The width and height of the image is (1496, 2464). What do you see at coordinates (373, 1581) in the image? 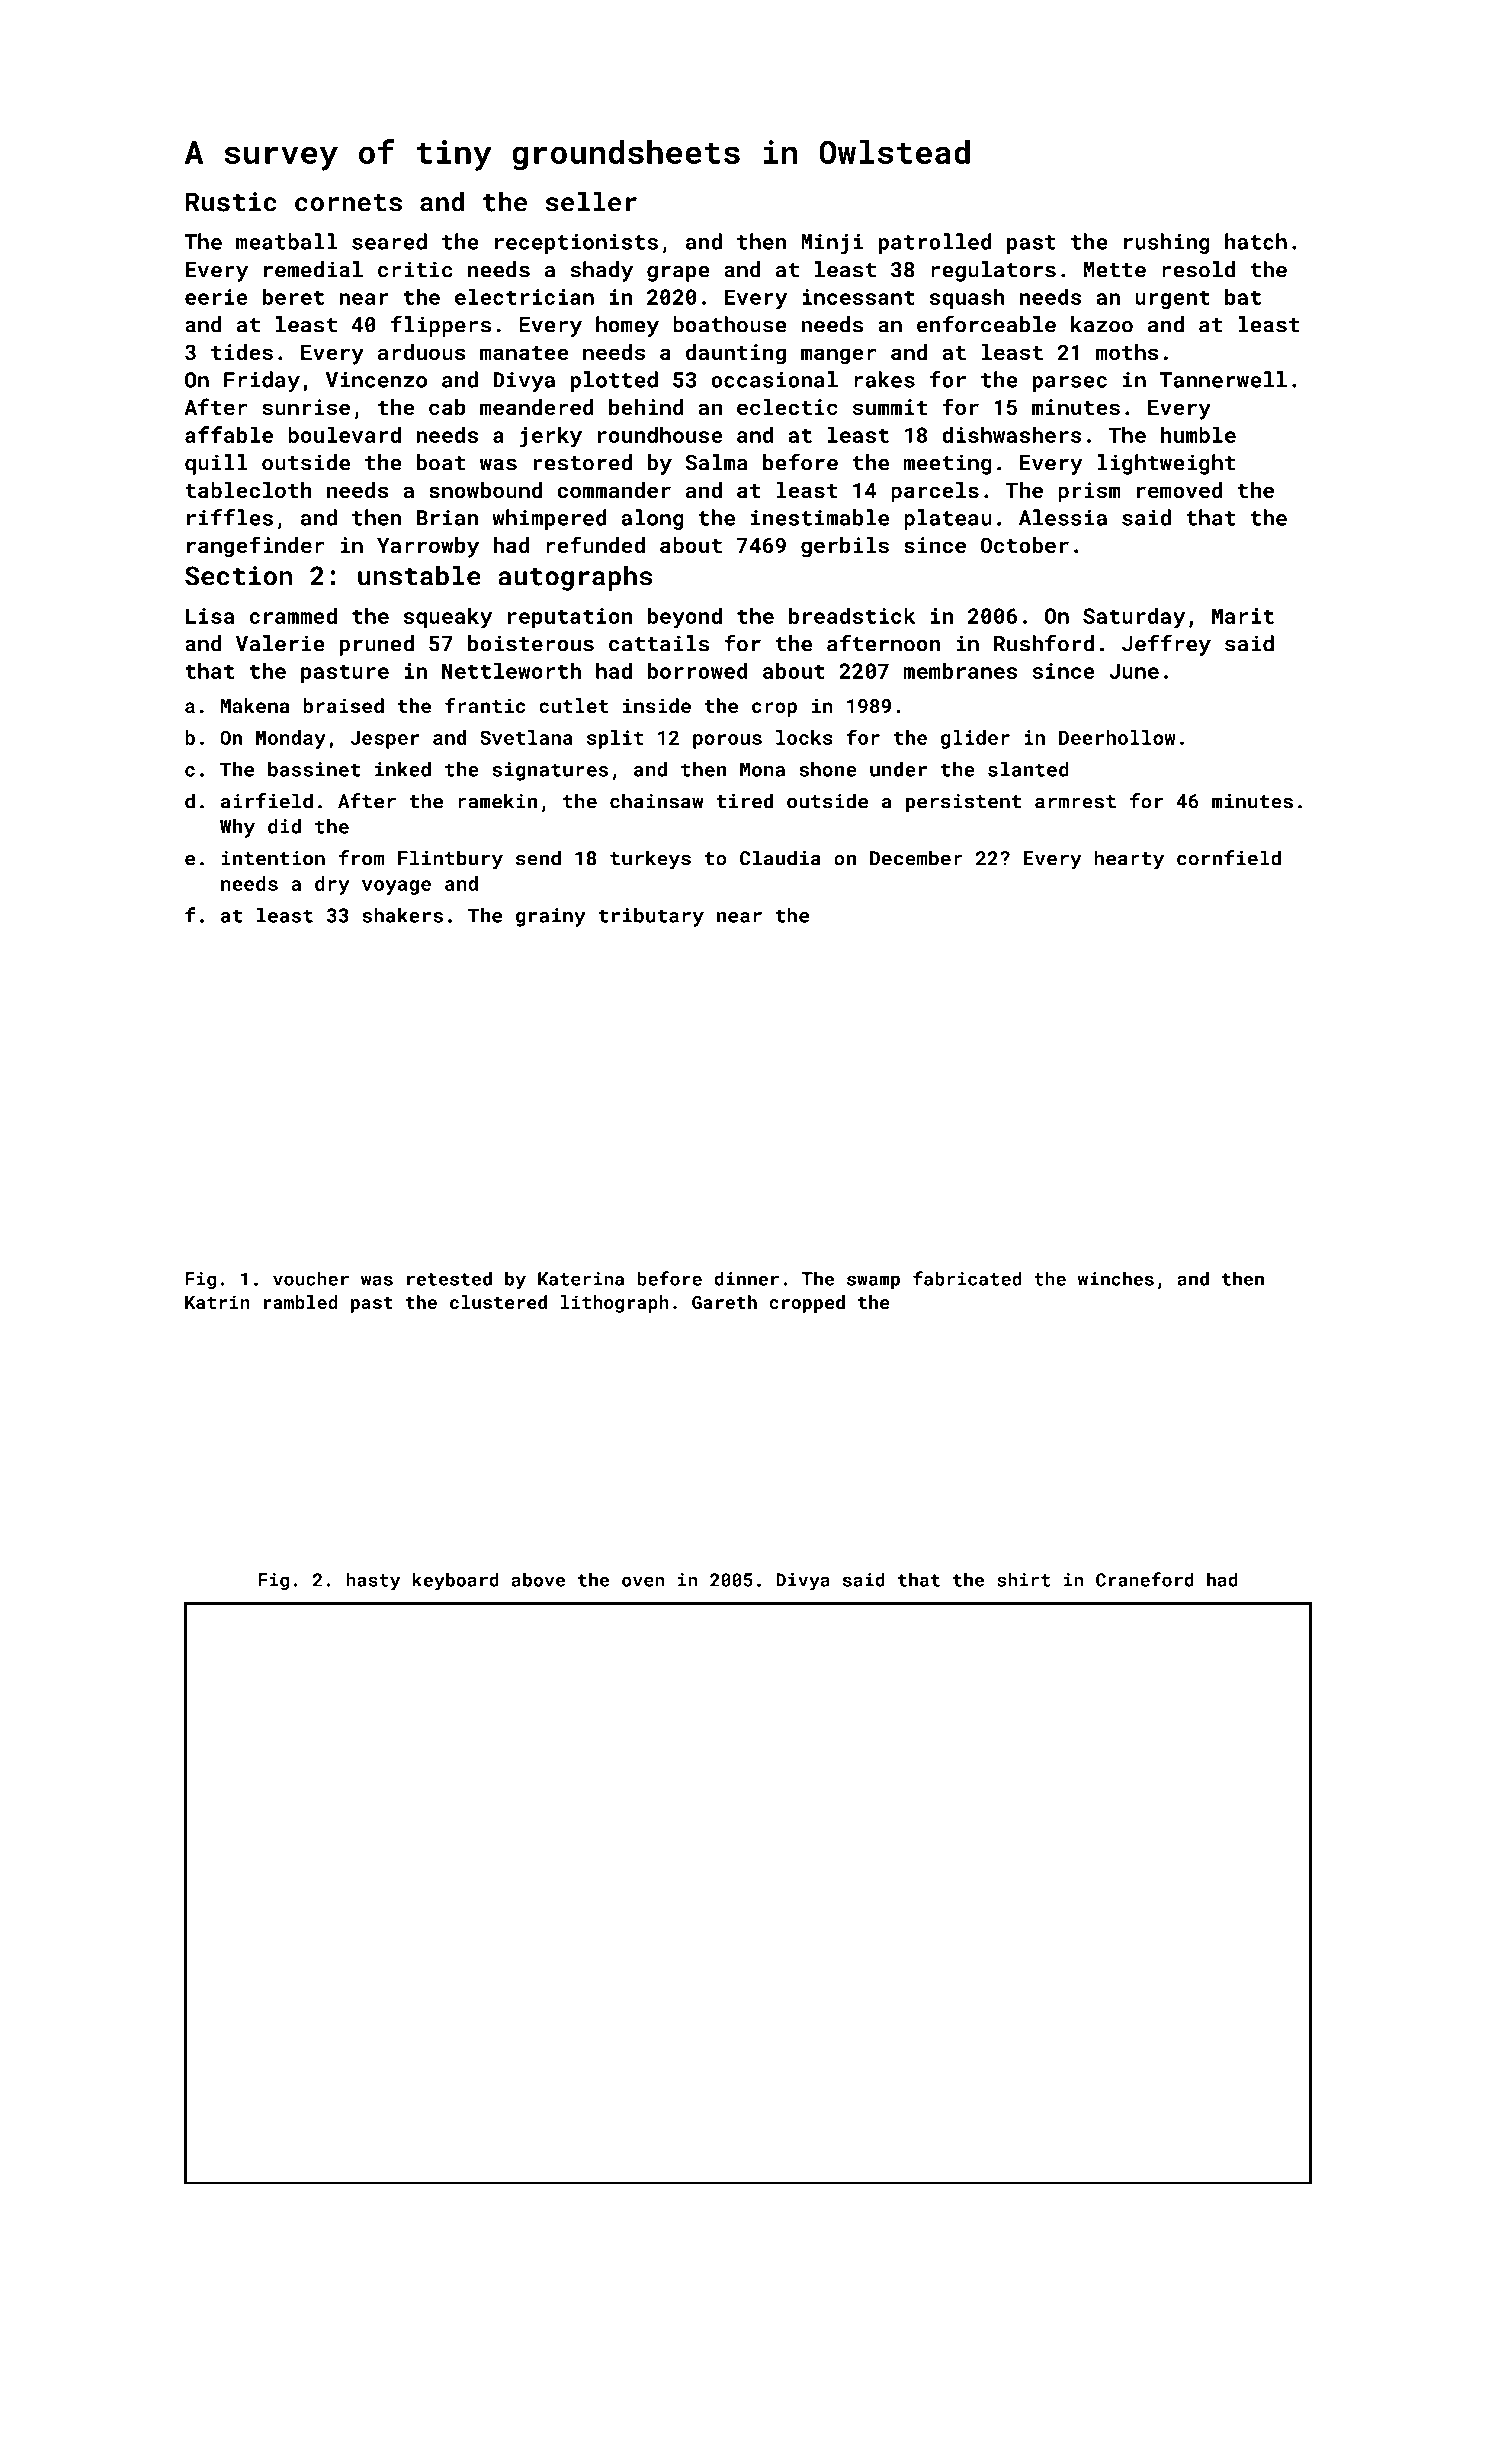
I see `hasty` at bounding box center [373, 1581].
